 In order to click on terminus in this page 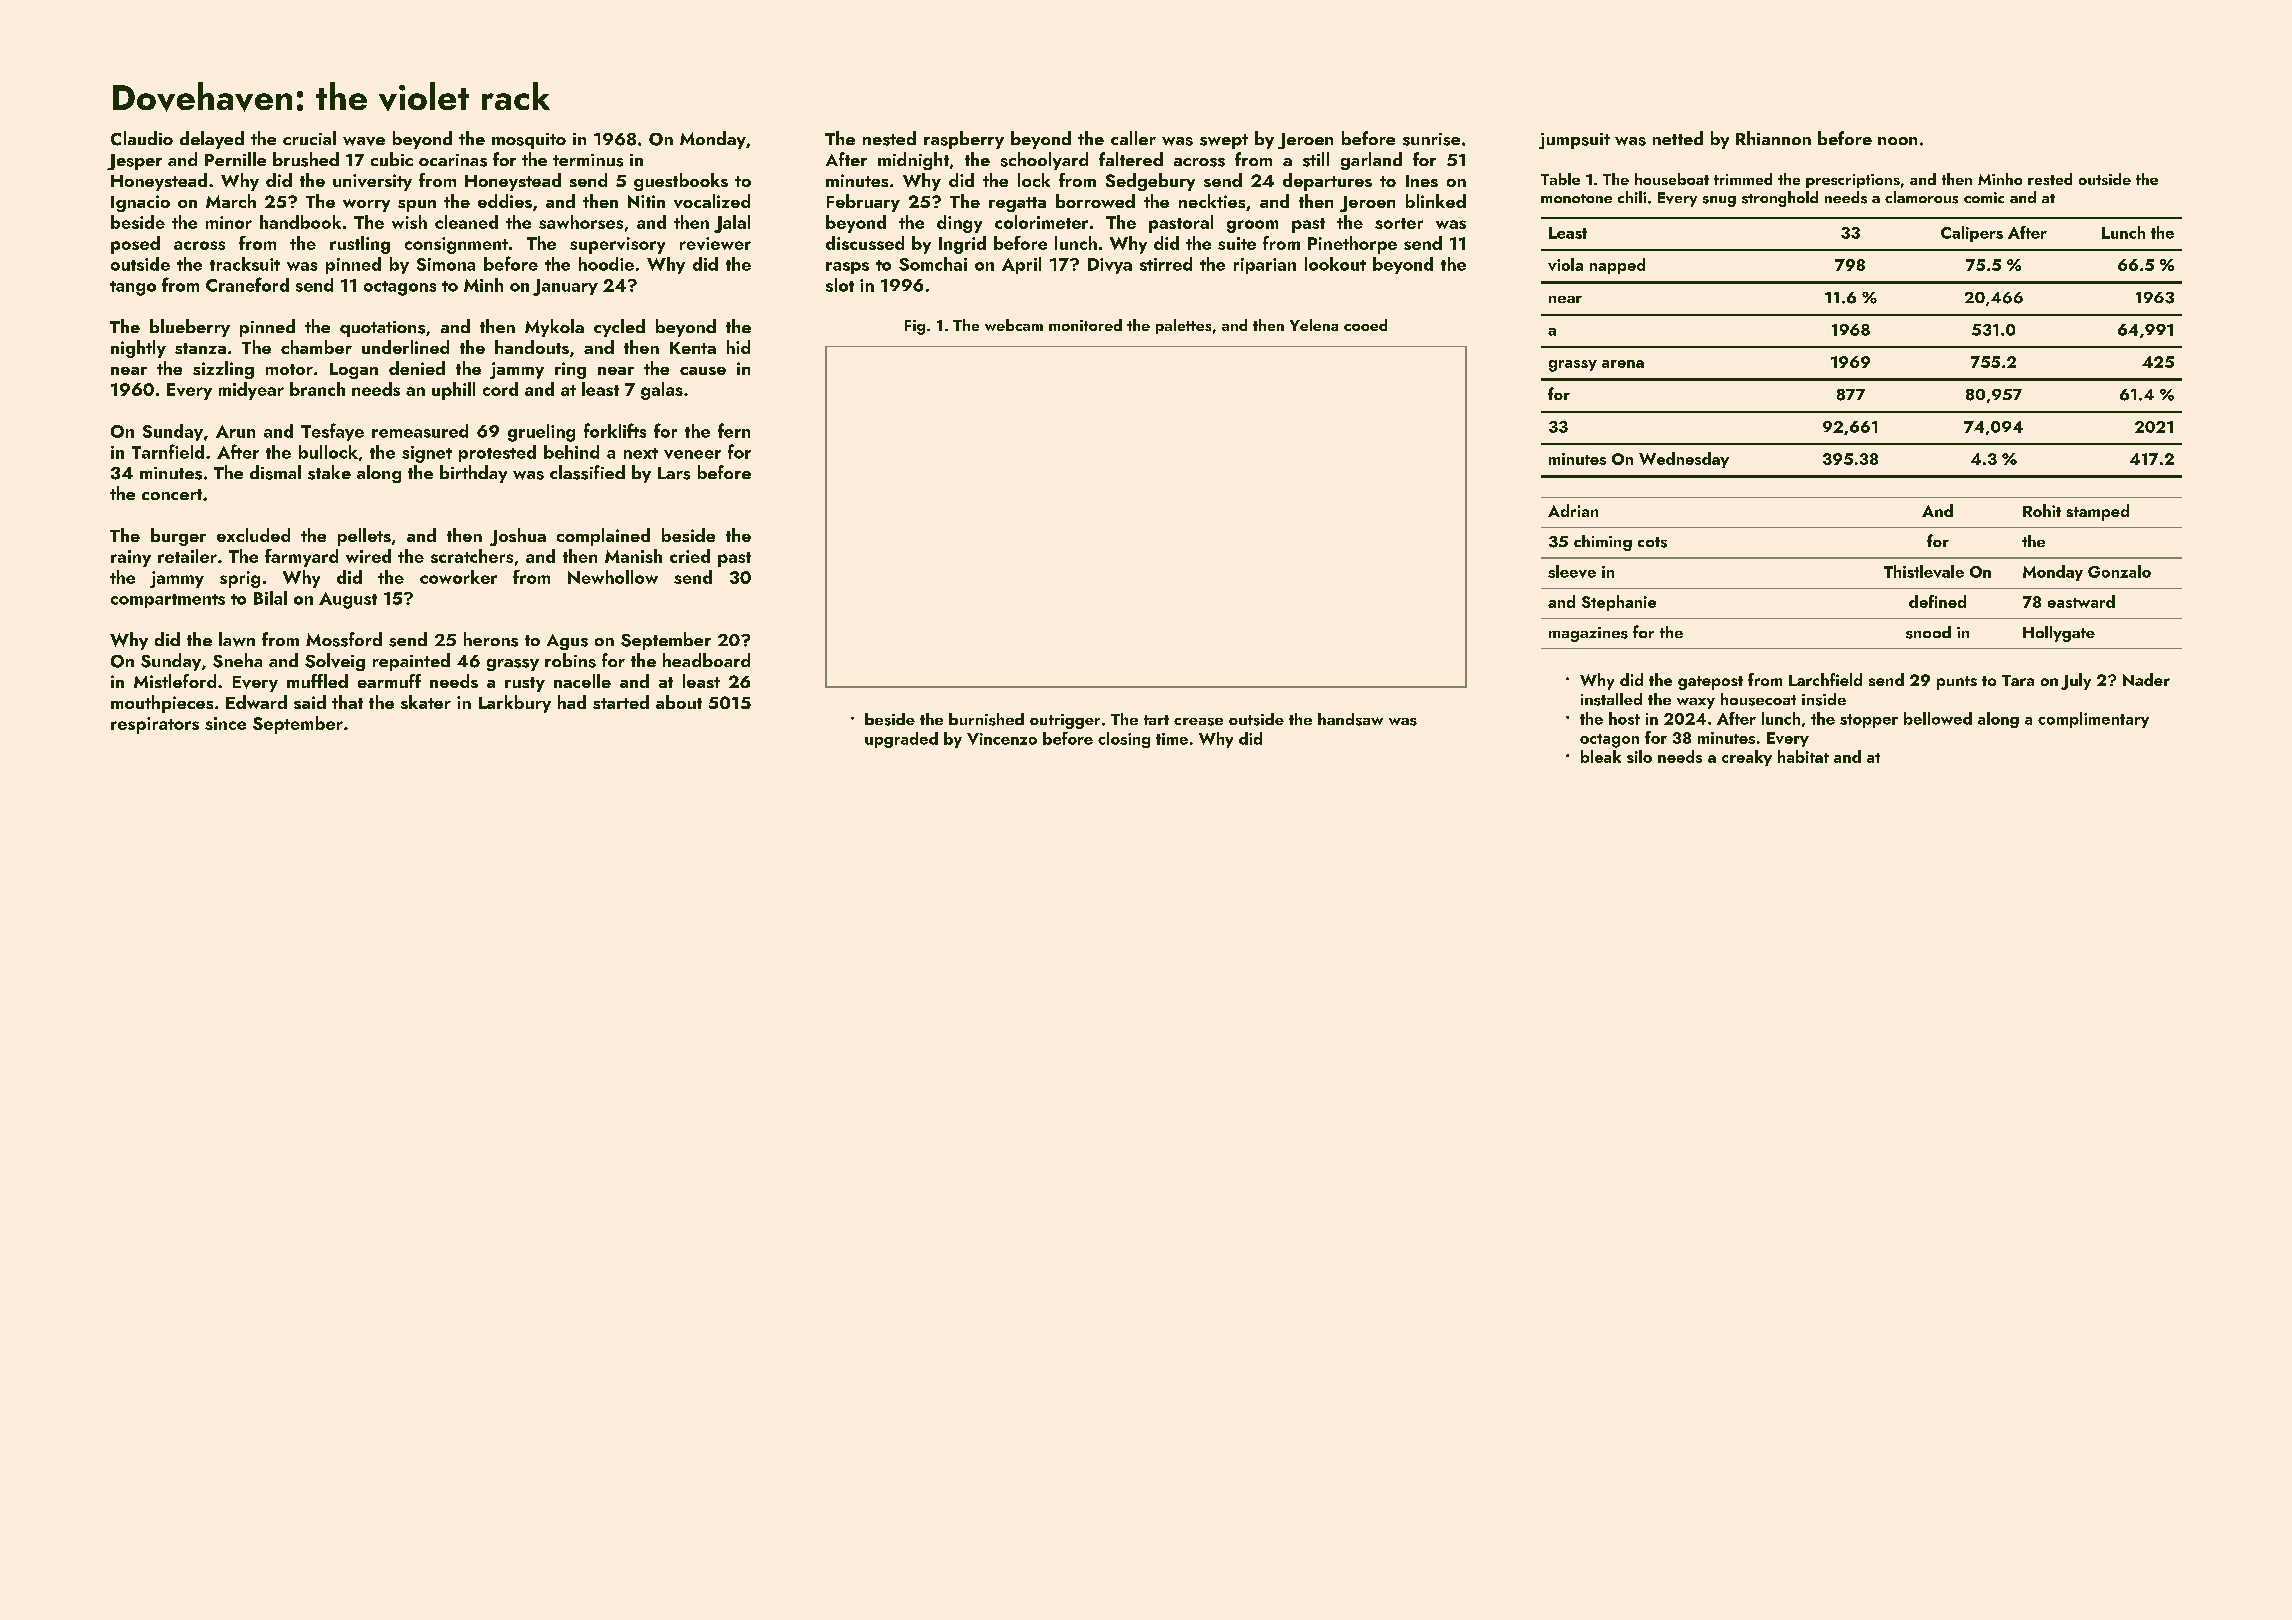, I will do `click(588, 160)`.
